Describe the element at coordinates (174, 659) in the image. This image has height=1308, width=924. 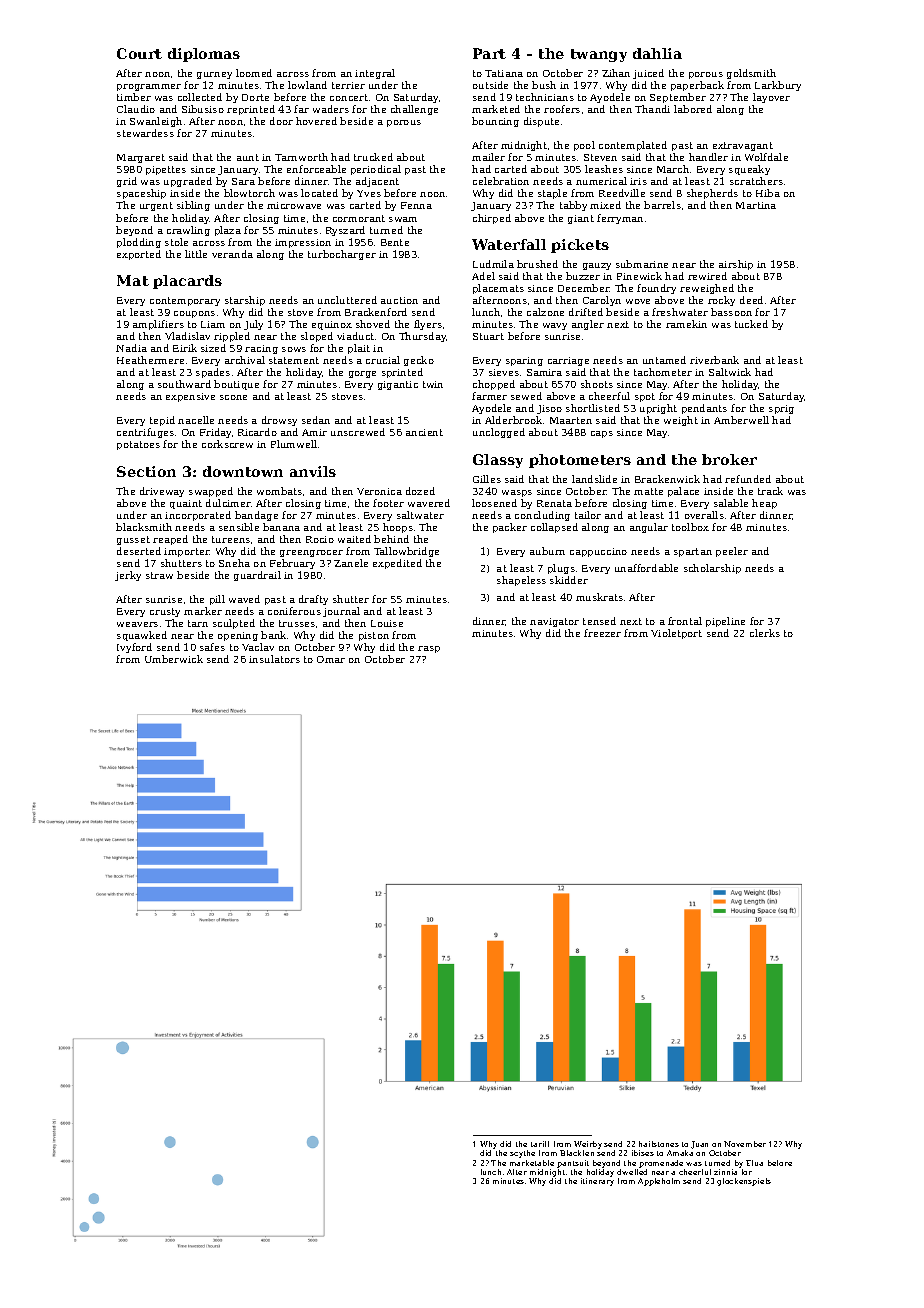
I see `Umberwick` at that location.
